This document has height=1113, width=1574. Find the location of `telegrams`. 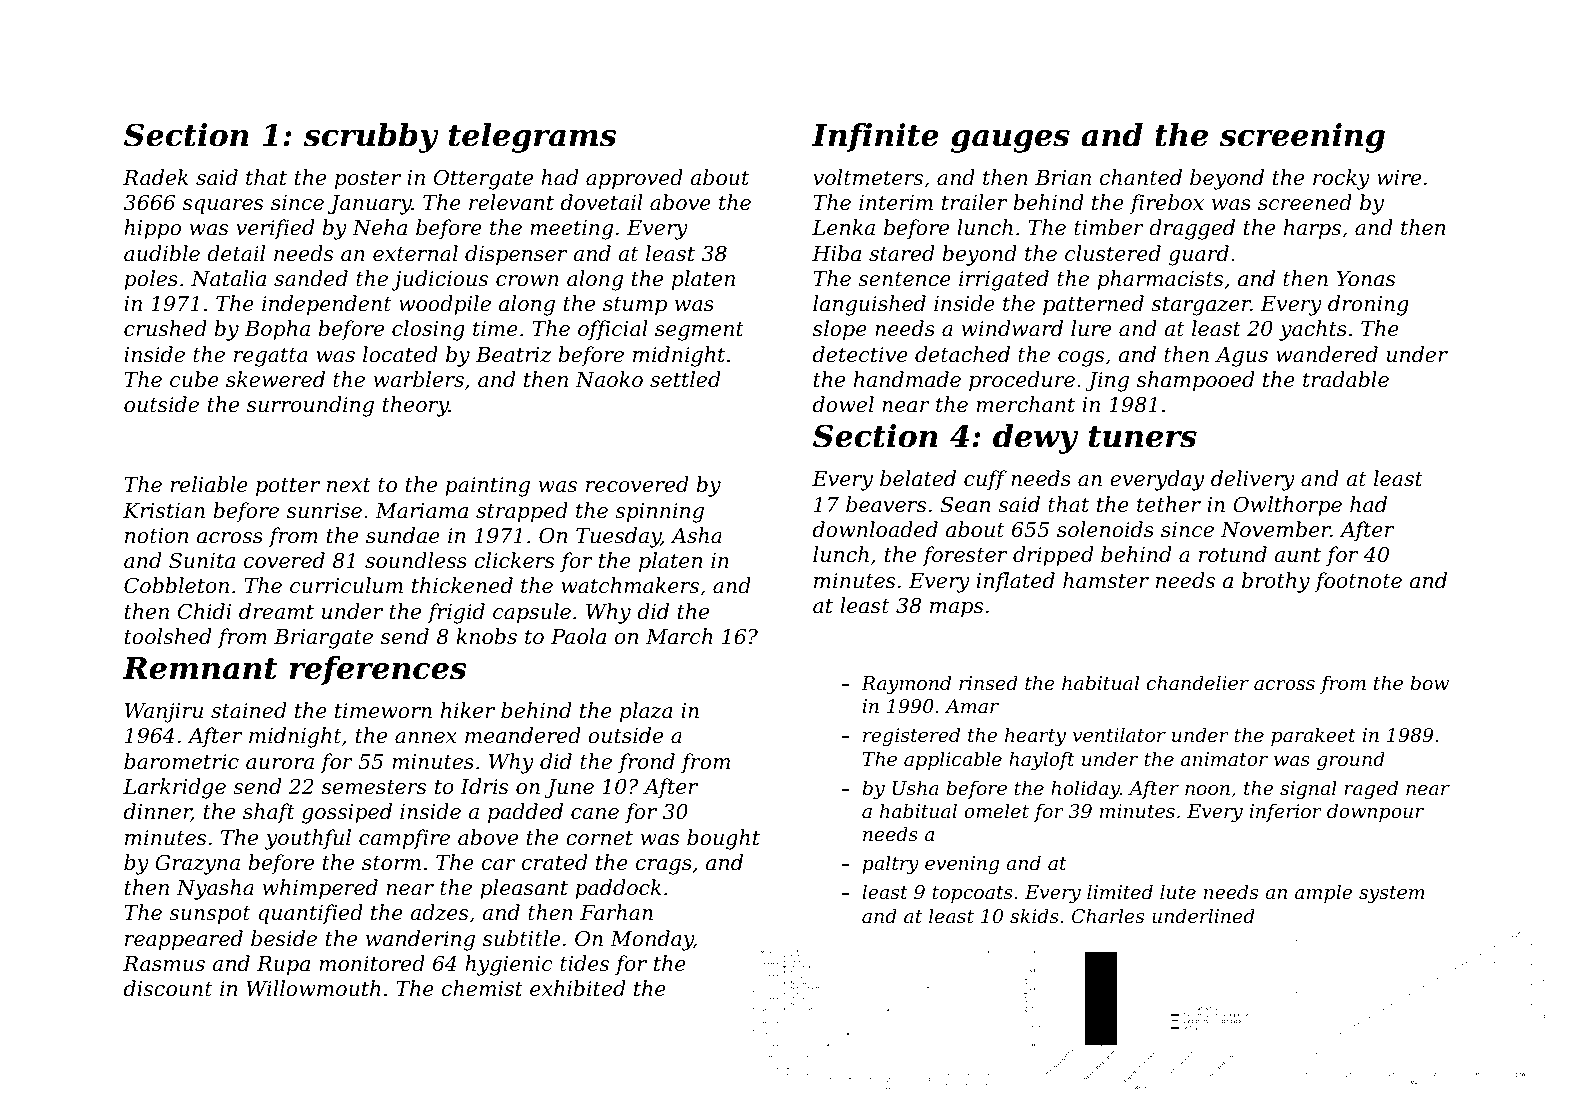

telegrams is located at coordinates (532, 138).
